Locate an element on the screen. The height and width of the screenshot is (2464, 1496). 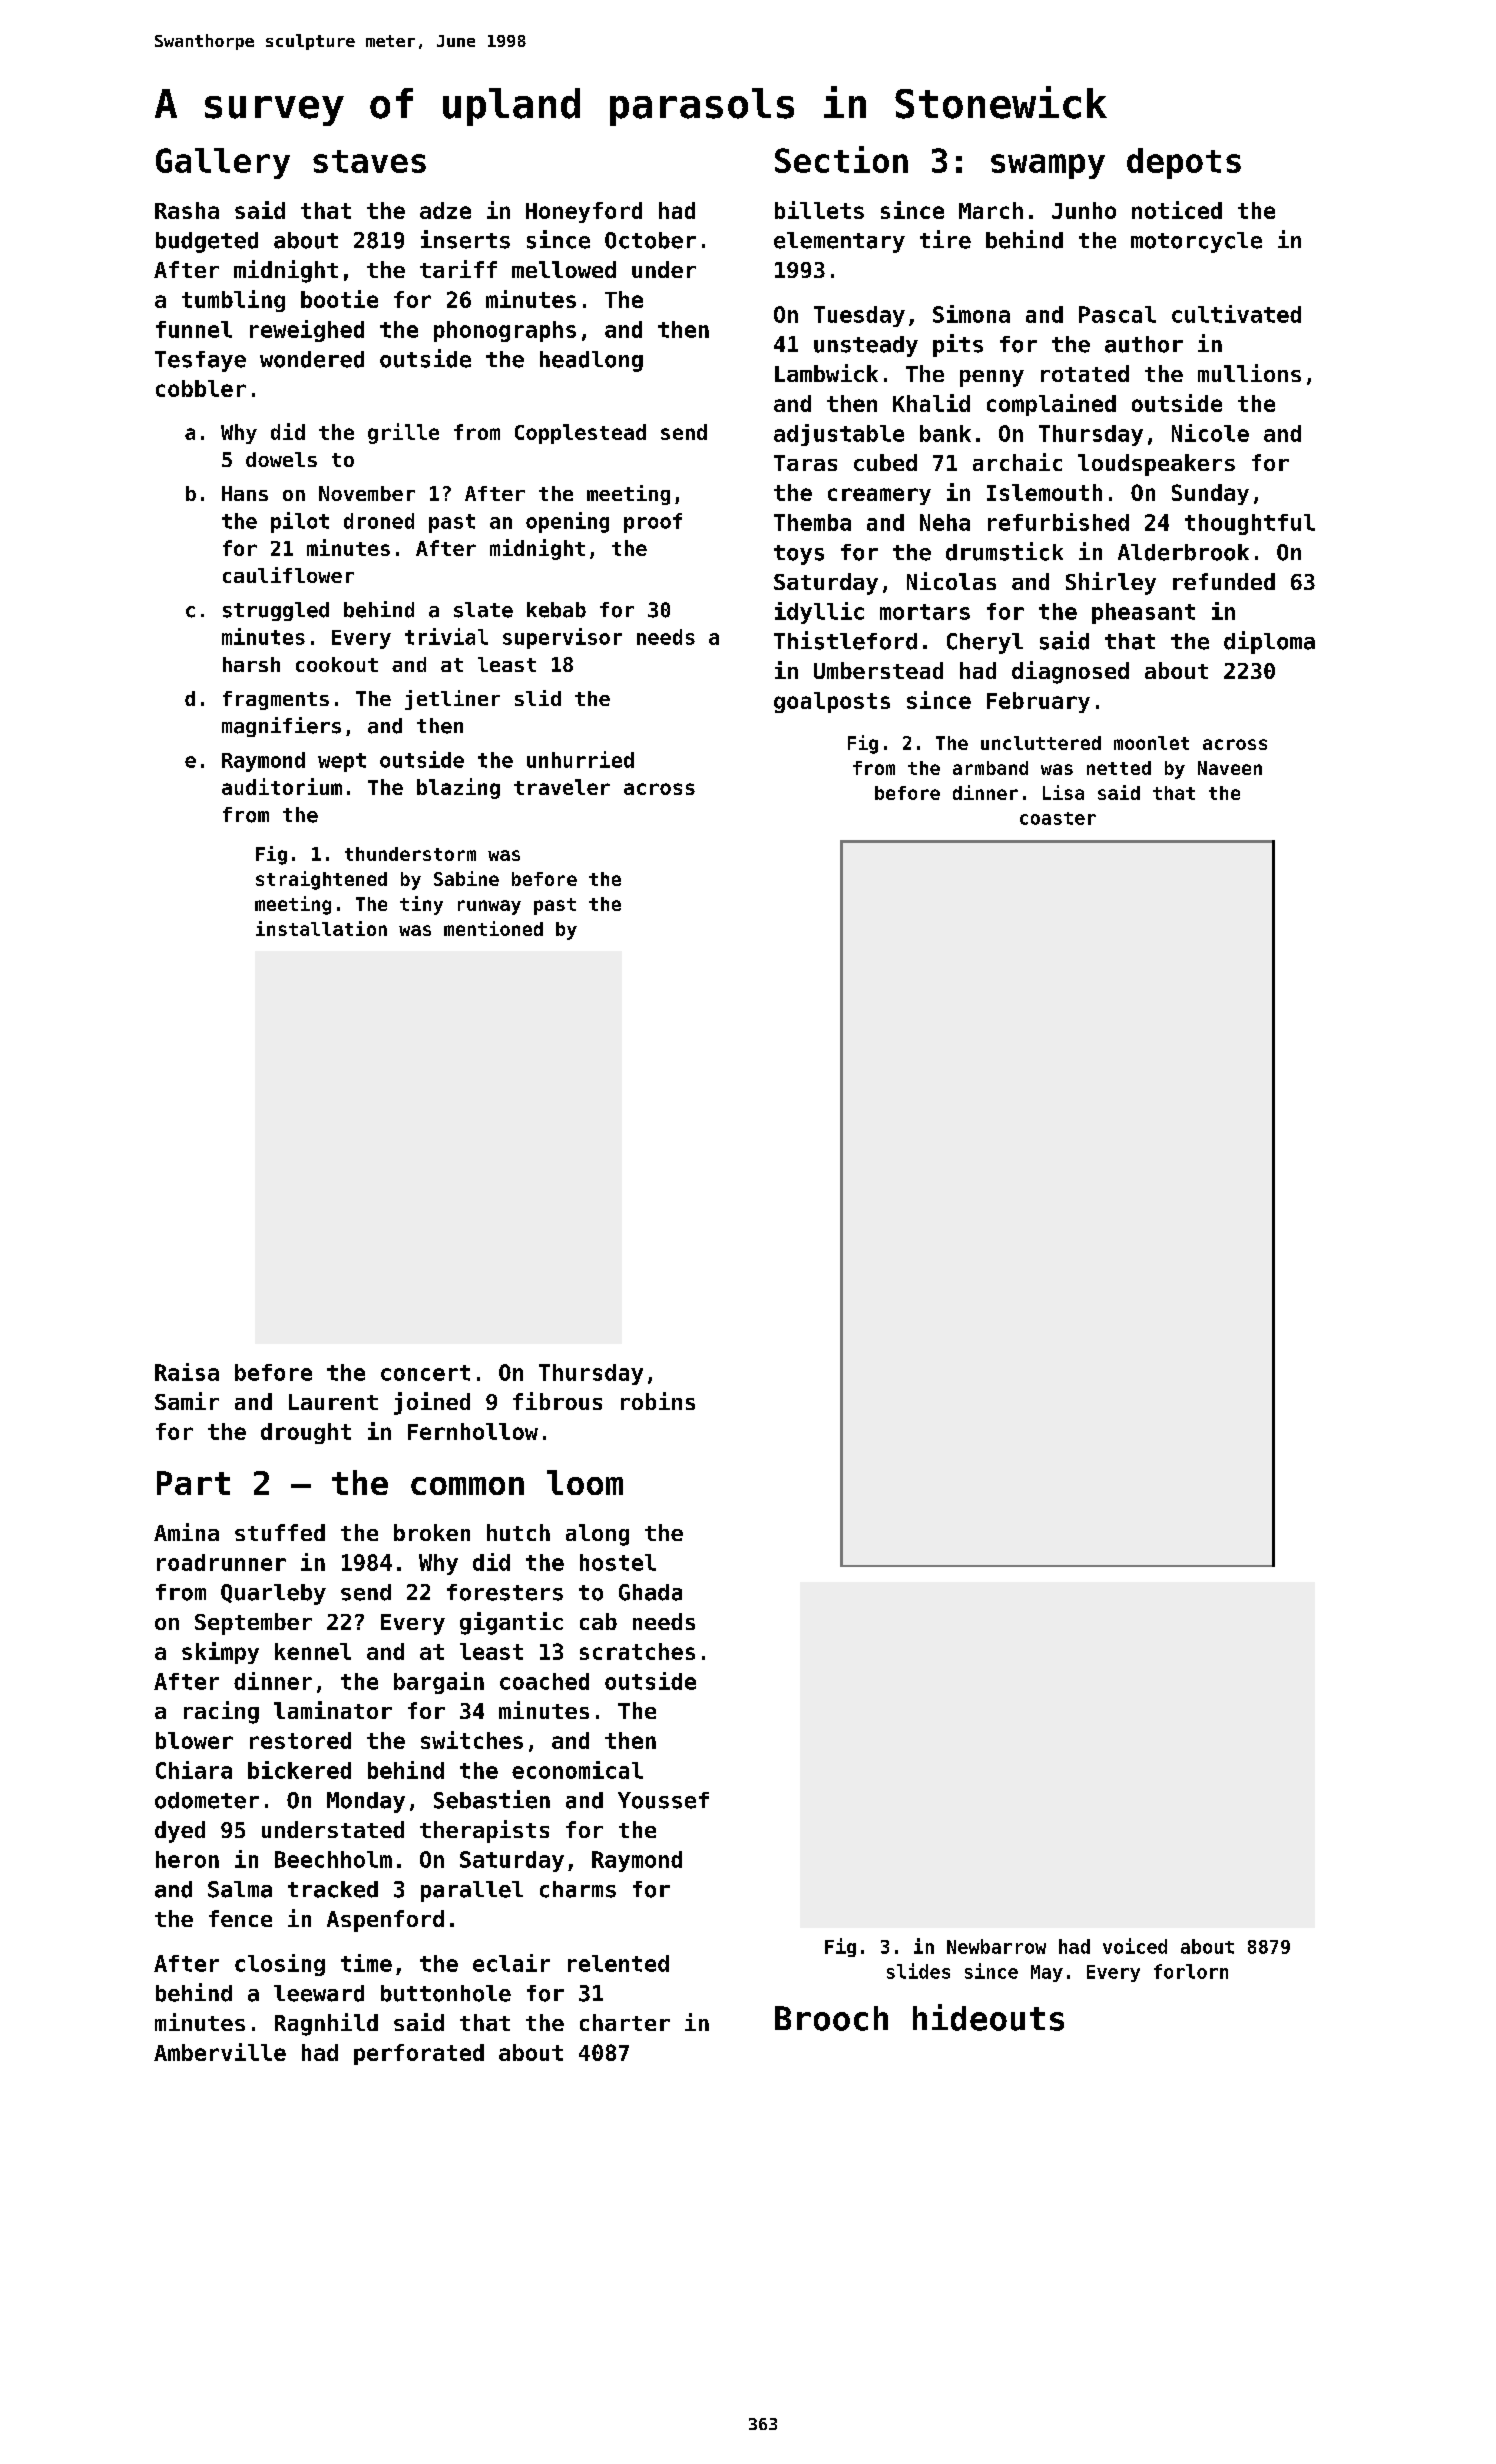
Raisa is located at coordinates (187, 1372).
